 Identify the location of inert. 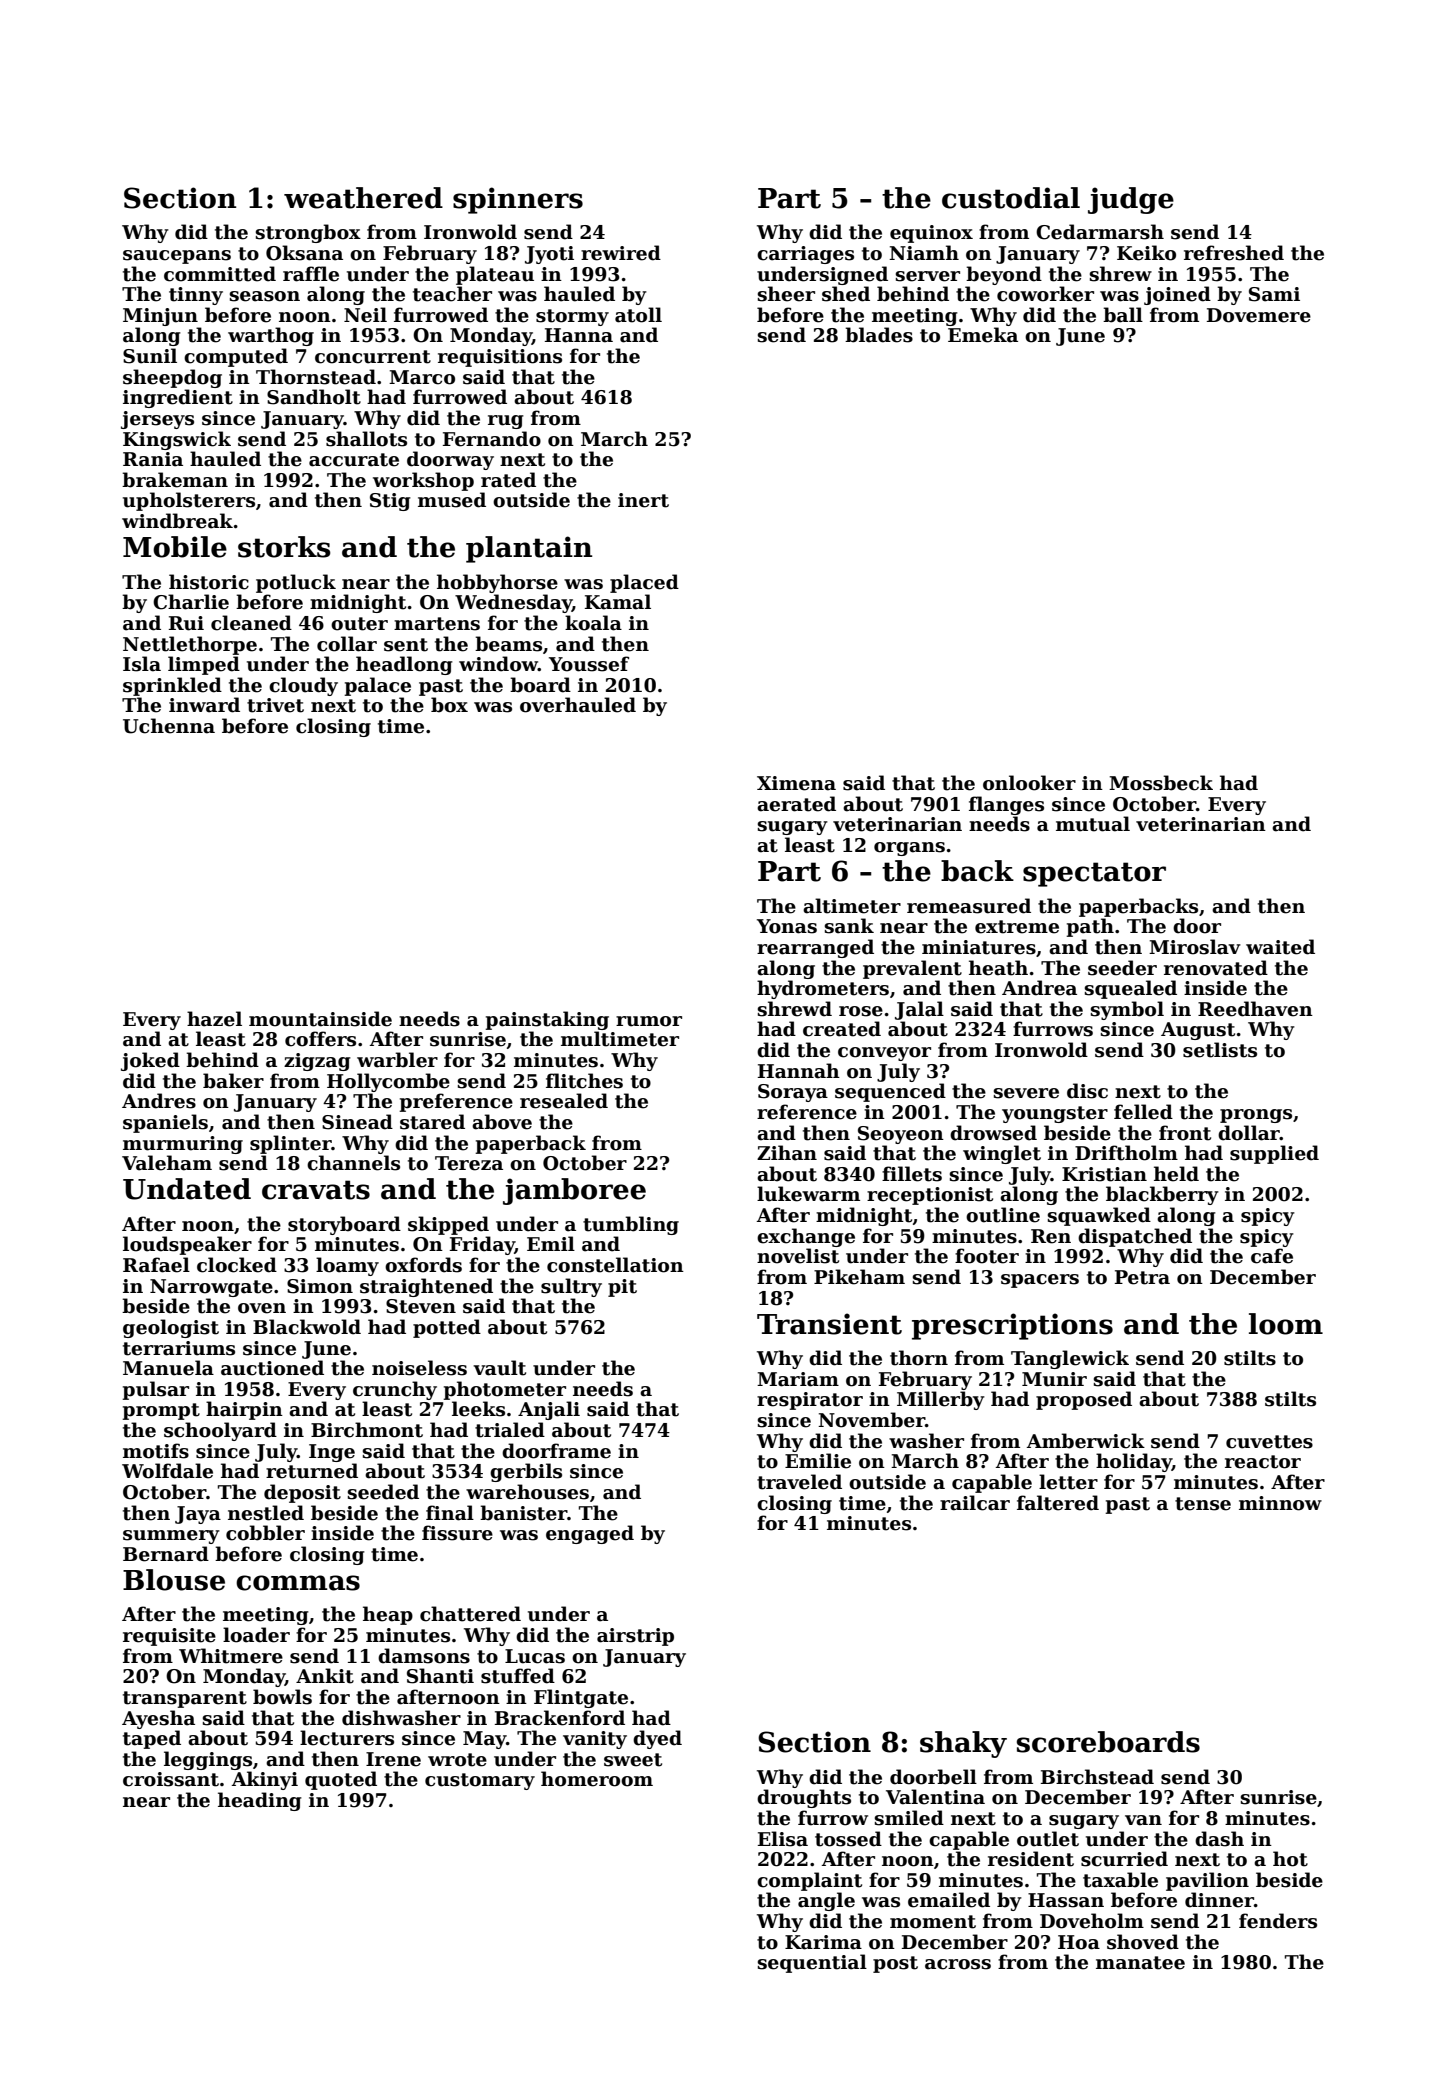
(643, 500).
